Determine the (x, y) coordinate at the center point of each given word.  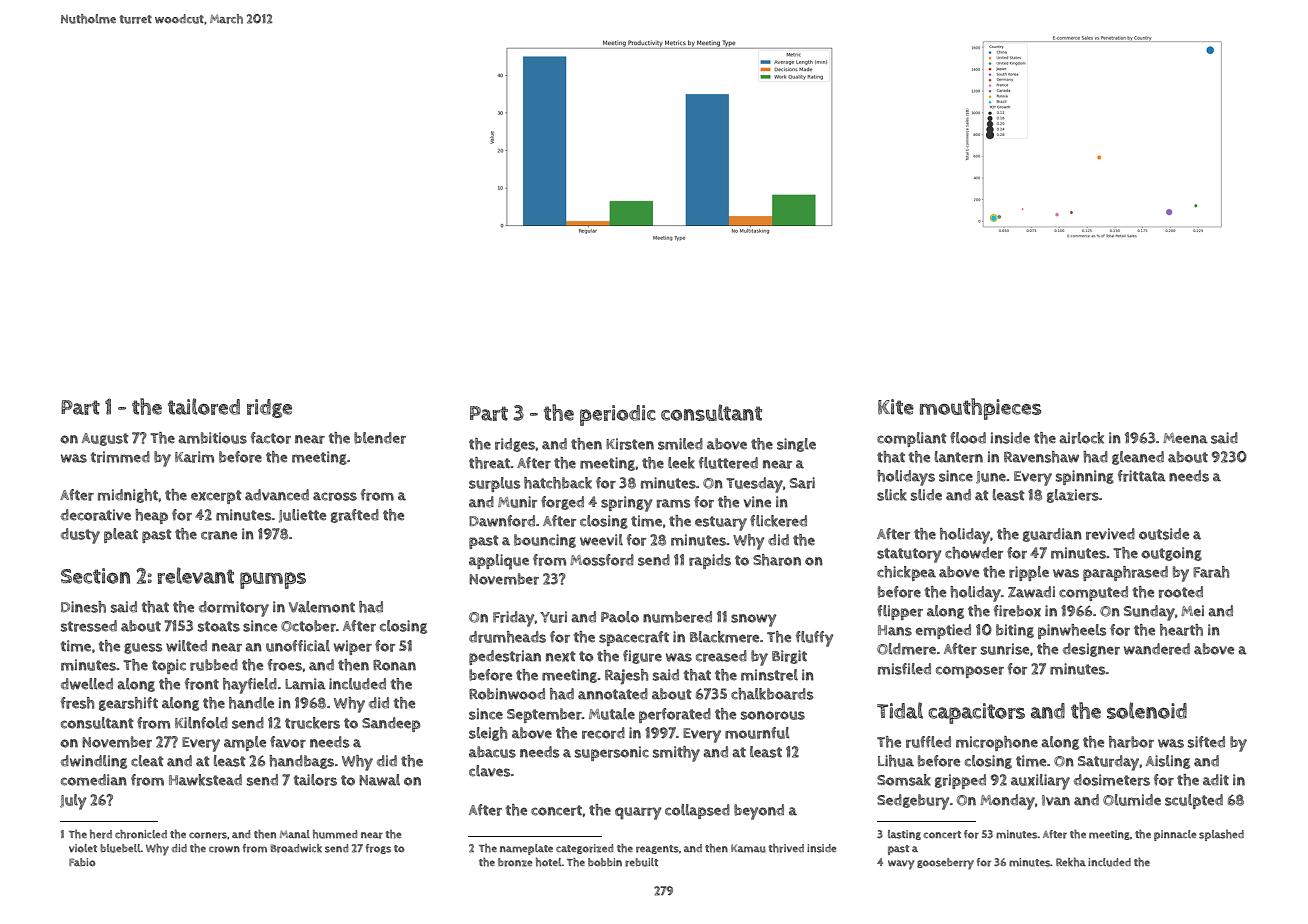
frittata (1142, 476)
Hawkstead (205, 780)
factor (271, 438)
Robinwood (507, 694)
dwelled (87, 684)
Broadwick (296, 848)
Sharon (777, 560)
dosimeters (1112, 780)
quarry (638, 813)
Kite (896, 407)
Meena (1185, 438)
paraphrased (1125, 573)
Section (95, 576)
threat (489, 463)
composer (970, 672)
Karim (194, 457)
